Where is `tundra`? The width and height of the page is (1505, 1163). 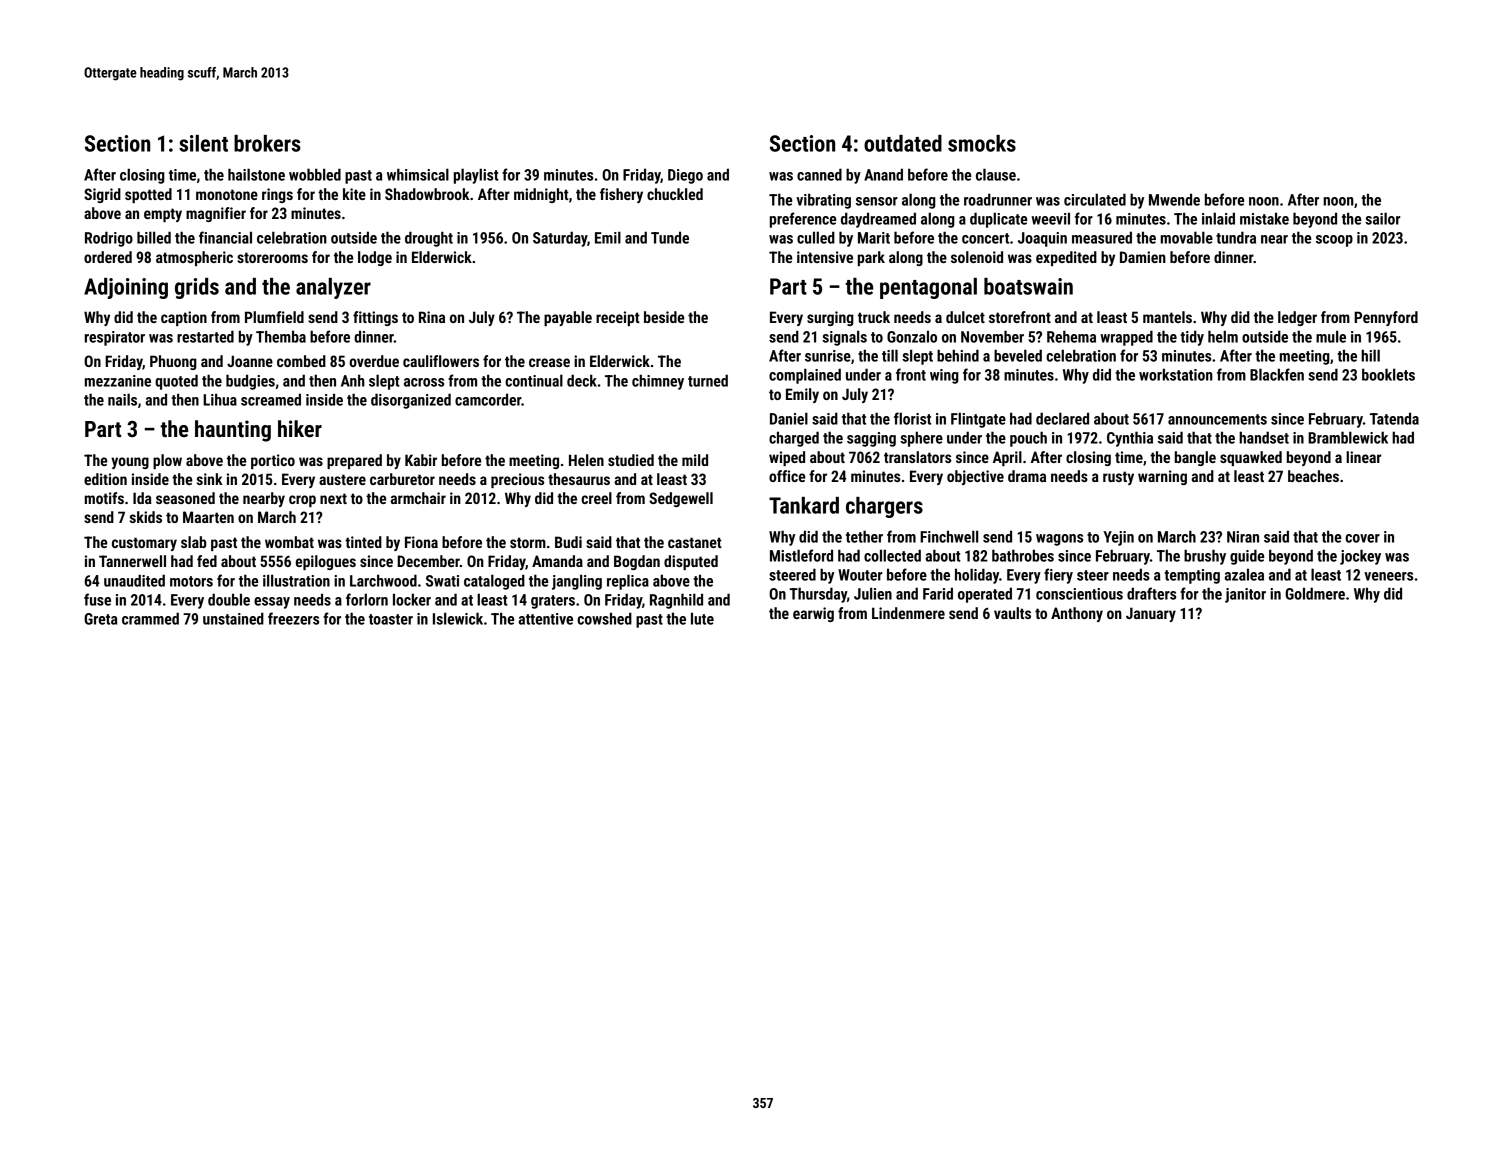 tundra is located at coordinates (1236, 237).
